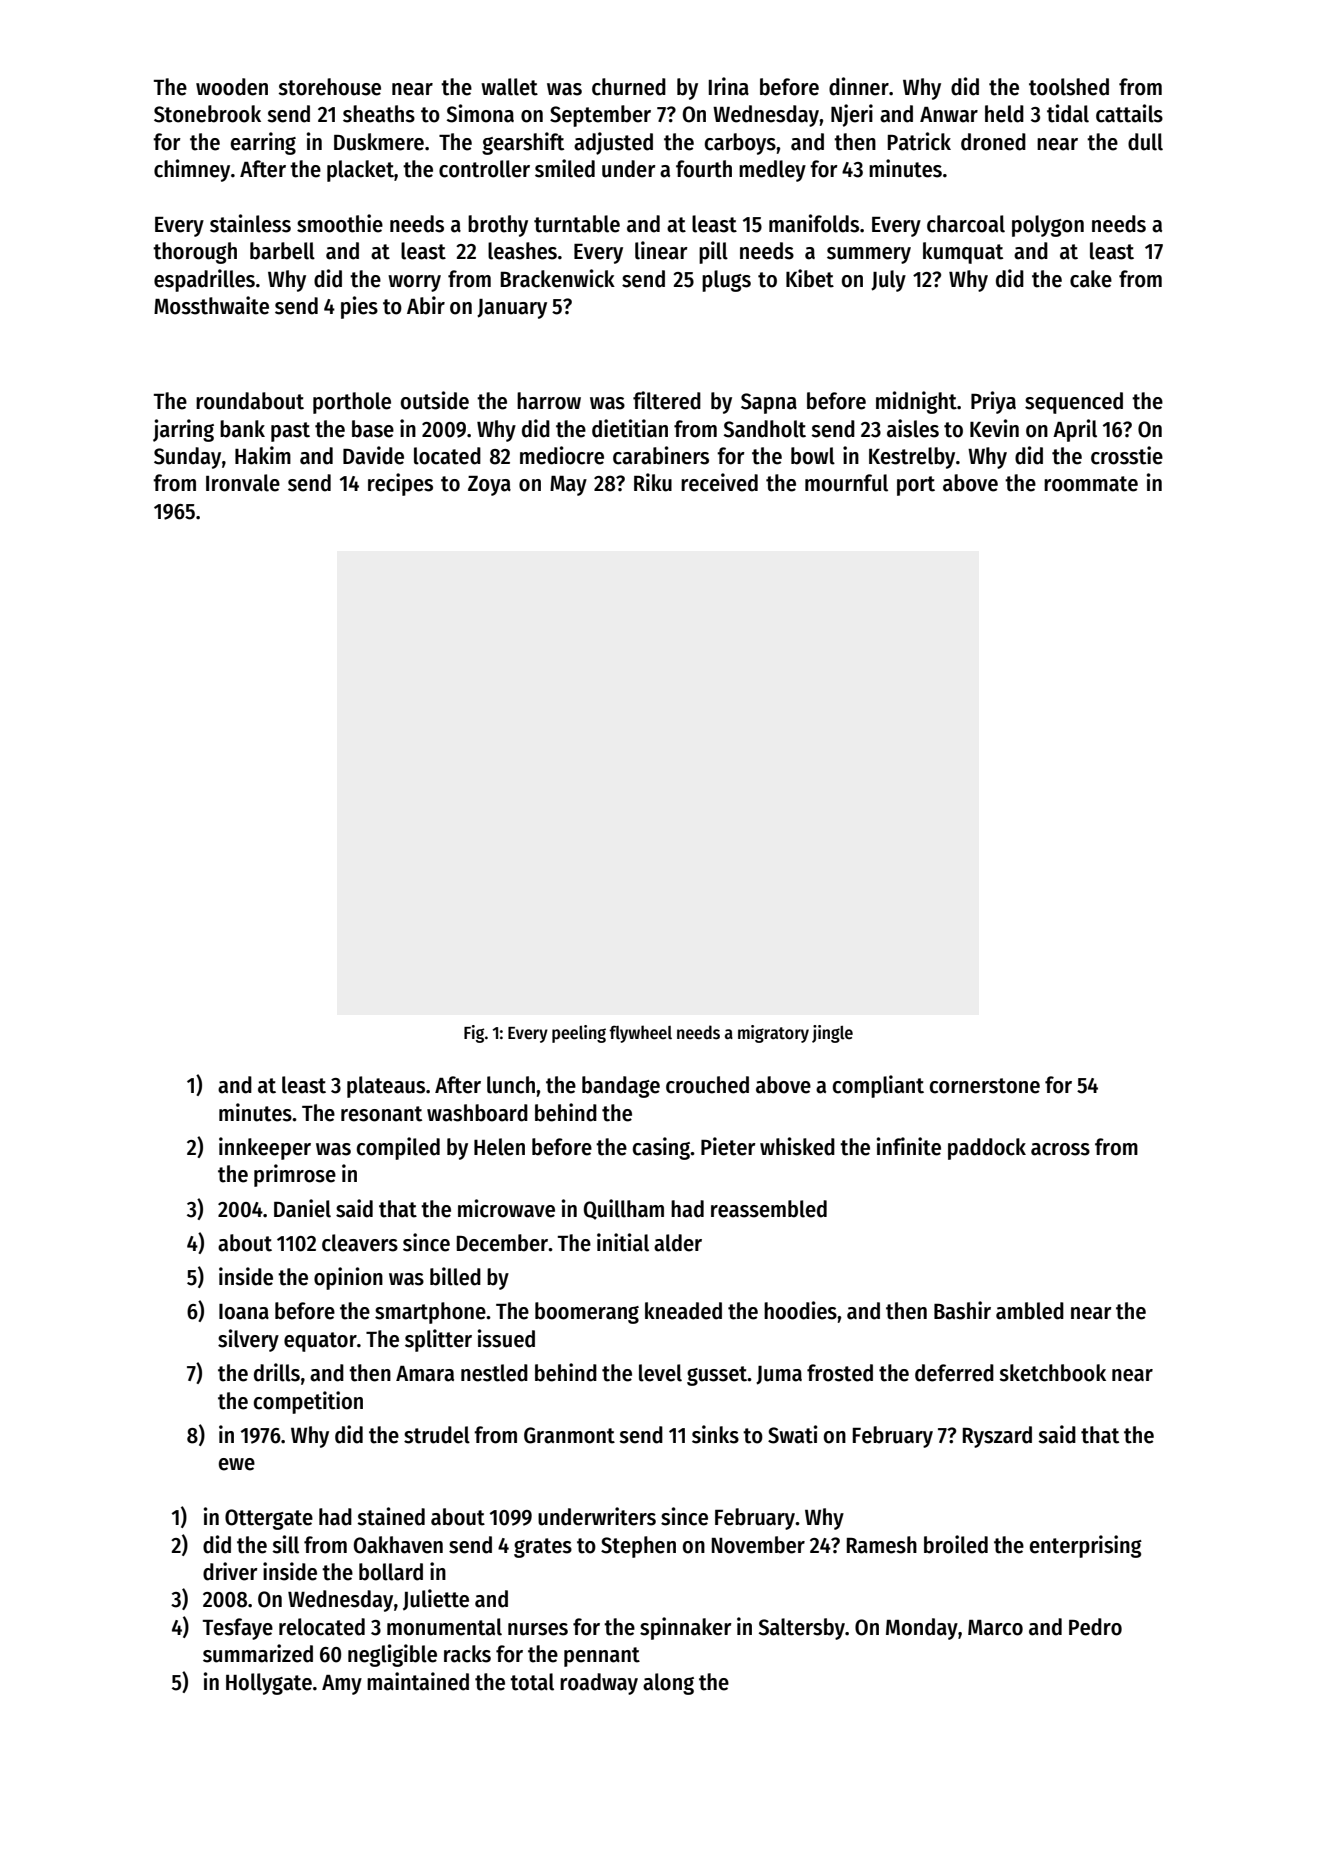 The width and height of the page is (1317, 1862). What do you see at coordinates (919, 141) in the page?
I see `Patrick` at bounding box center [919, 141].
